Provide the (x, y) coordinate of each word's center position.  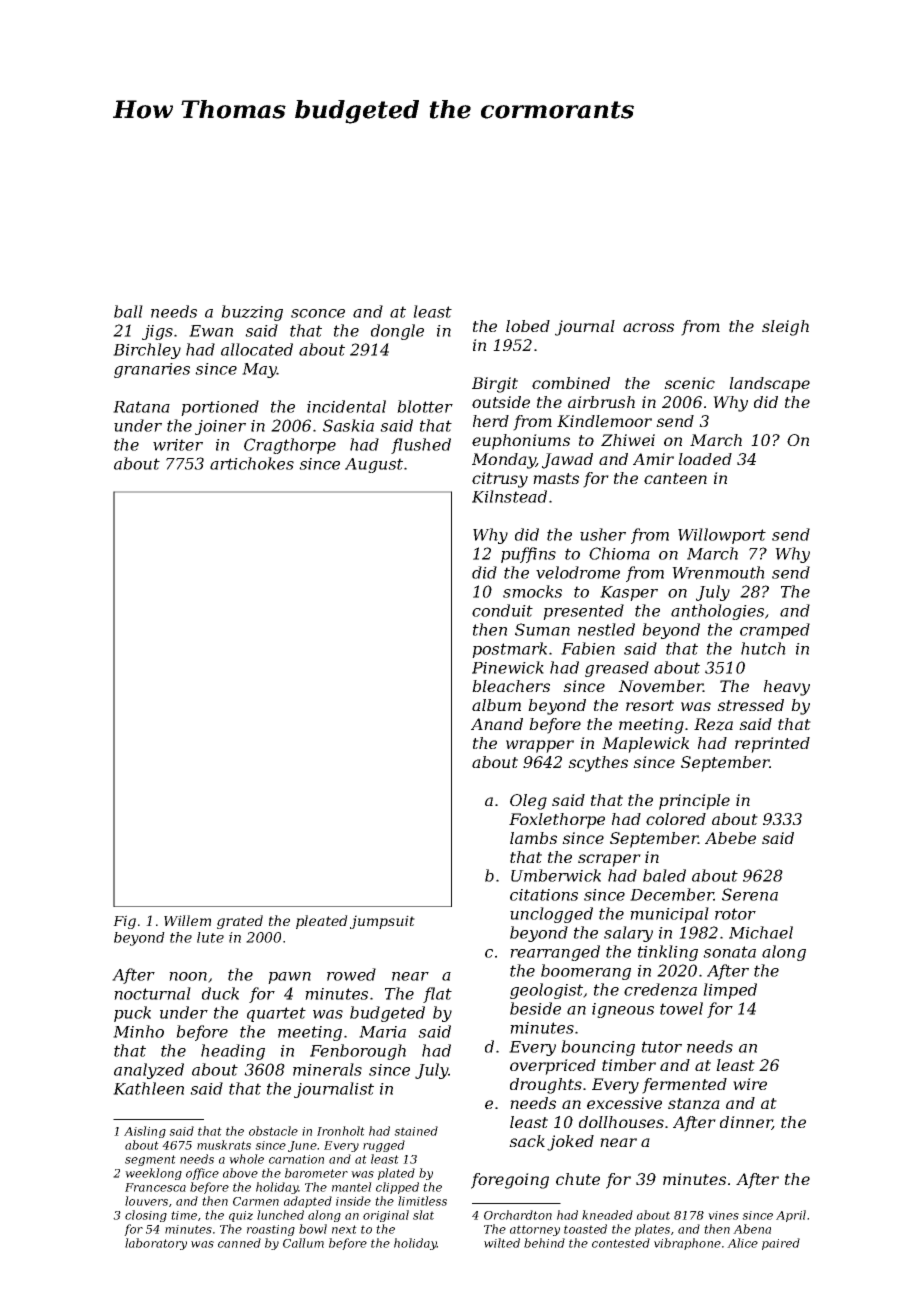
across (648, 327)
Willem (187, 920)
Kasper (629, 593)
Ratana (141, 407)
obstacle (273, 1131)
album (496, 705)
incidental (346, 406)
